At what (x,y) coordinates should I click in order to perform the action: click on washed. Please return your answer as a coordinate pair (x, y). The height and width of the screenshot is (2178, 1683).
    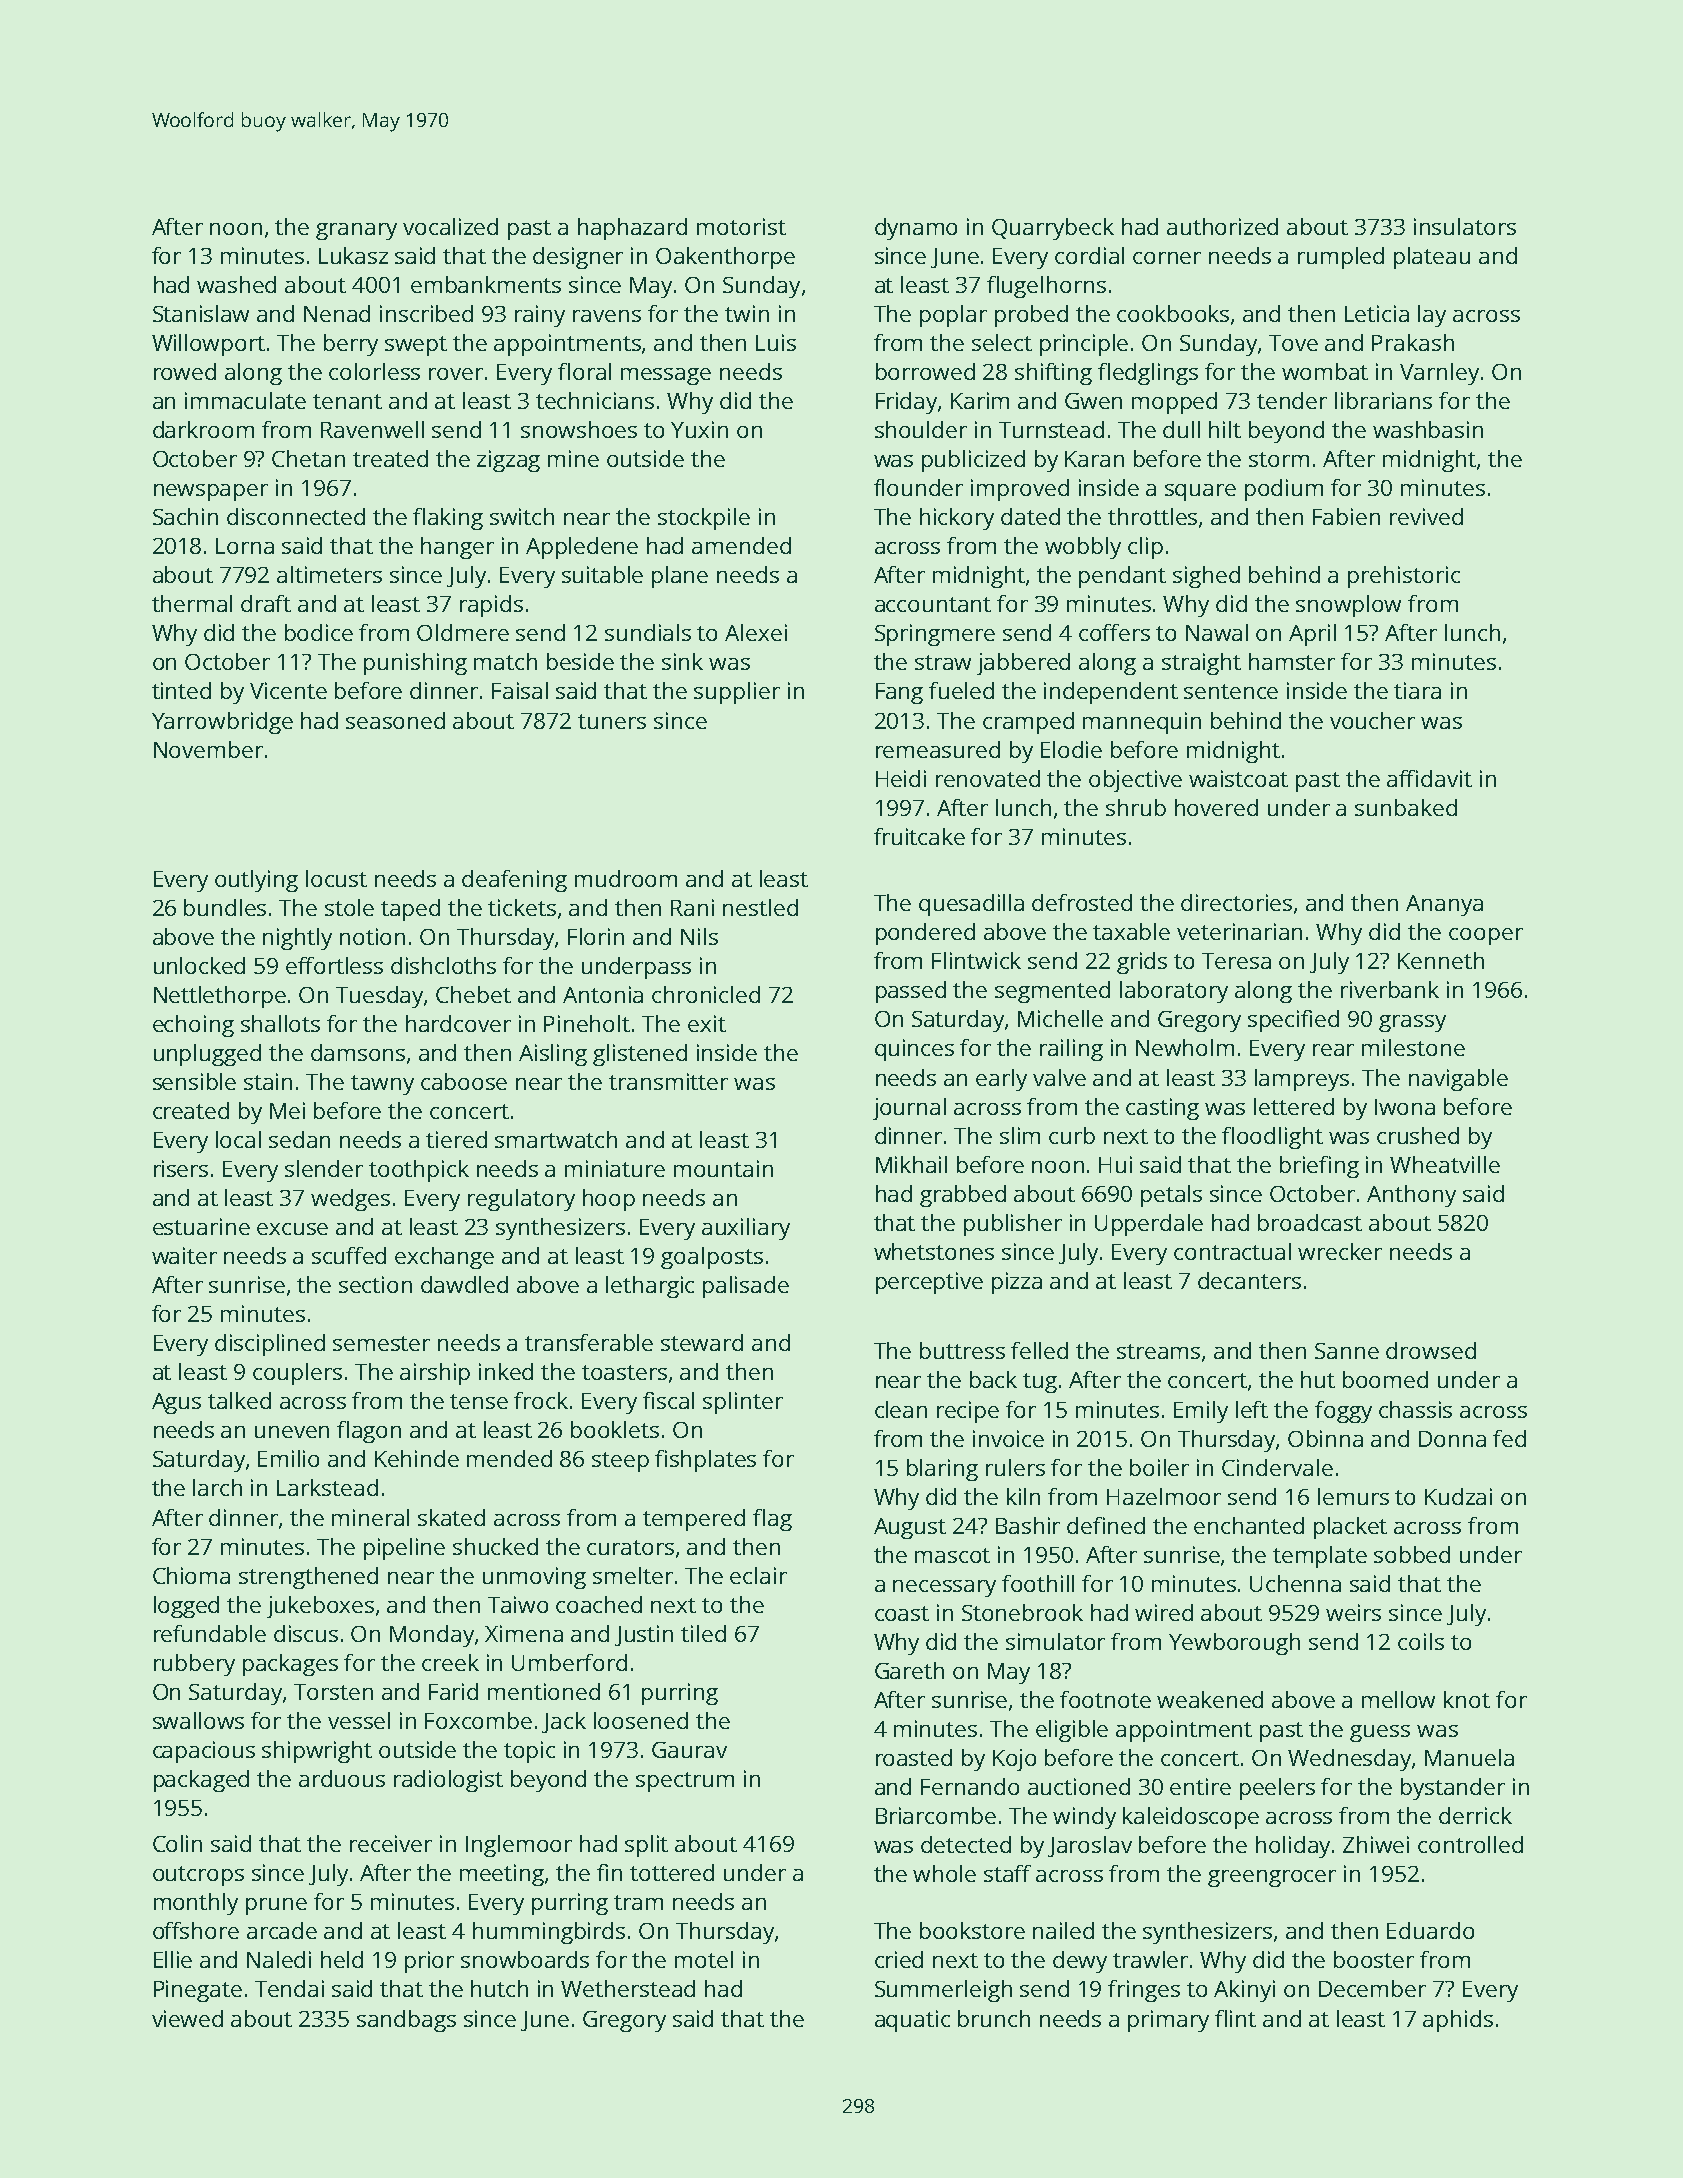
    Looking at the image, I should click on (236, 284).
